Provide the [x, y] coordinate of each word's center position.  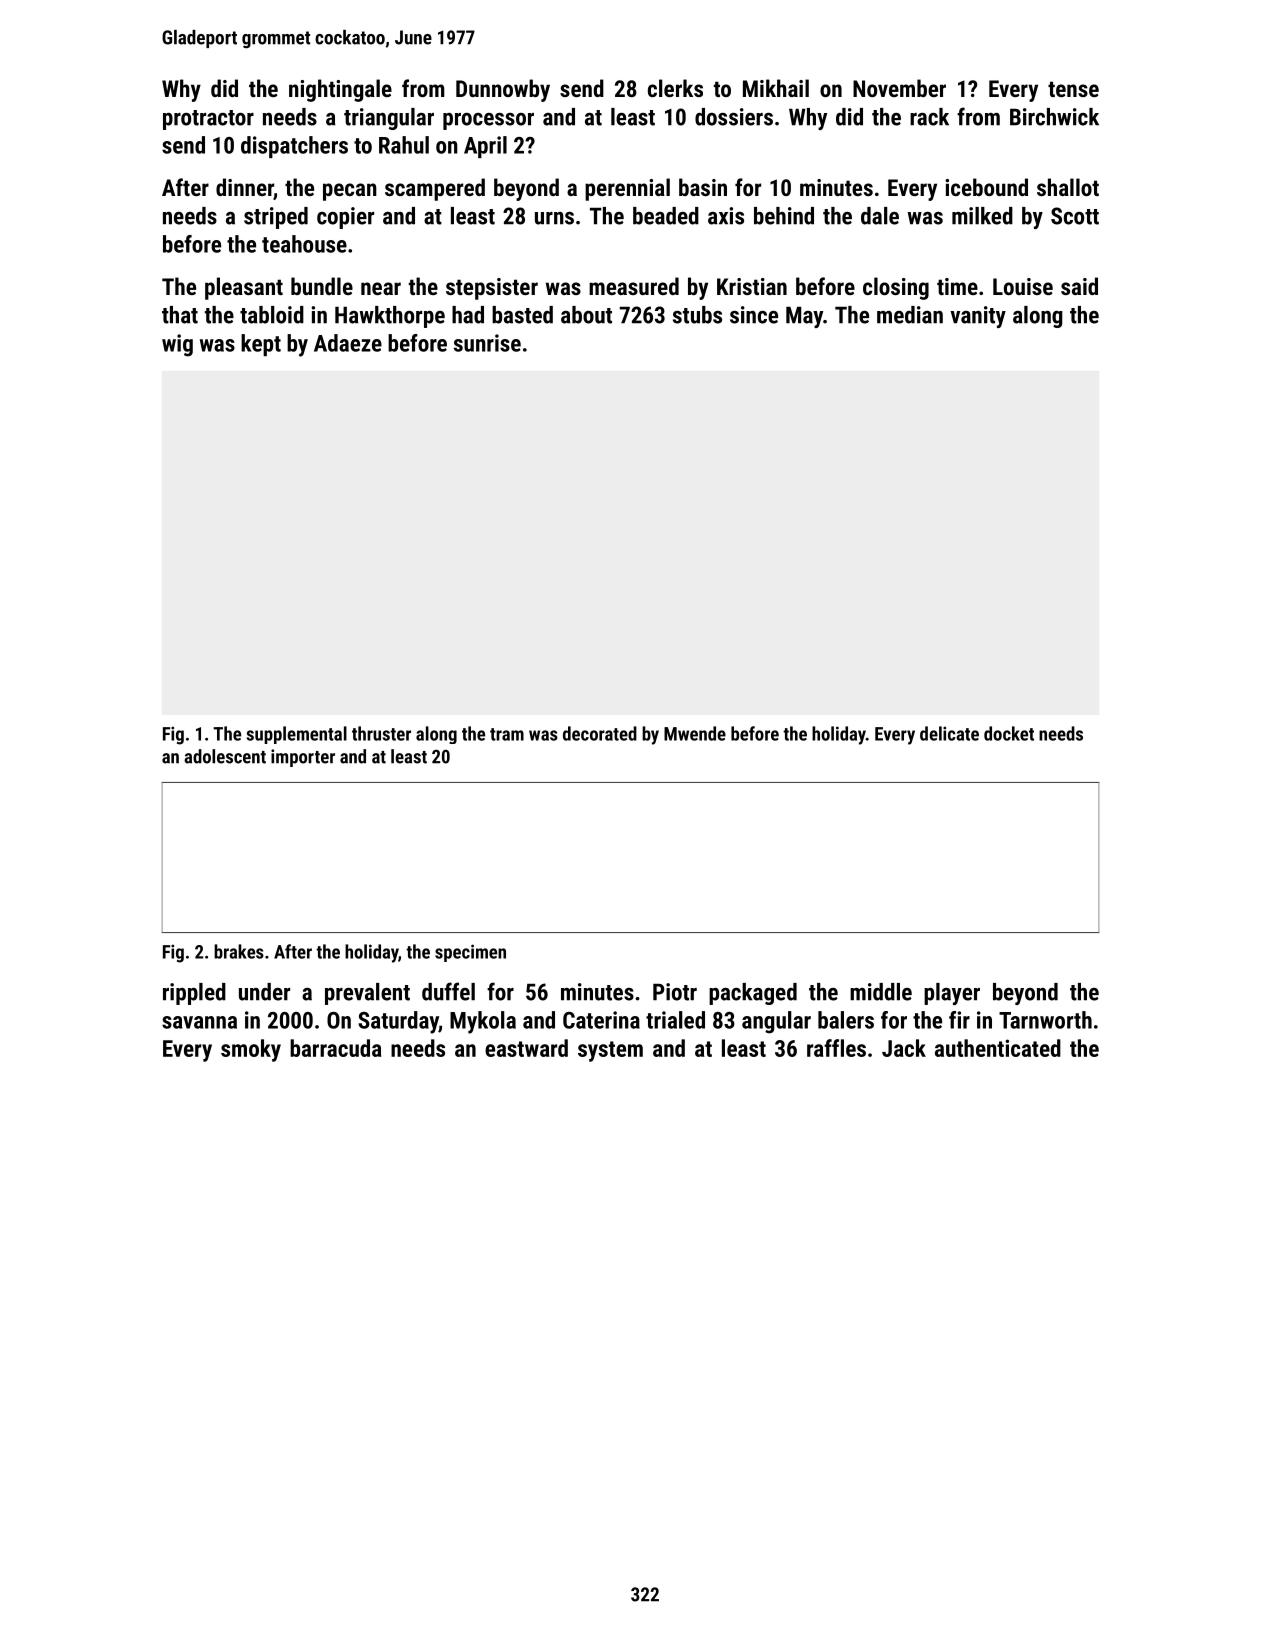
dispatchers [294, 147]
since [754, 315]
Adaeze [348, 343]
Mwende [695, 733]
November [899, 88]
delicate [949, 733]
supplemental [297, 735]
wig [177, 345]
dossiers [734, 117]
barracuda [336, 1048]
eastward [526, 1048]
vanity [978, 317]
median [910, 315]
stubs [697, 315]
